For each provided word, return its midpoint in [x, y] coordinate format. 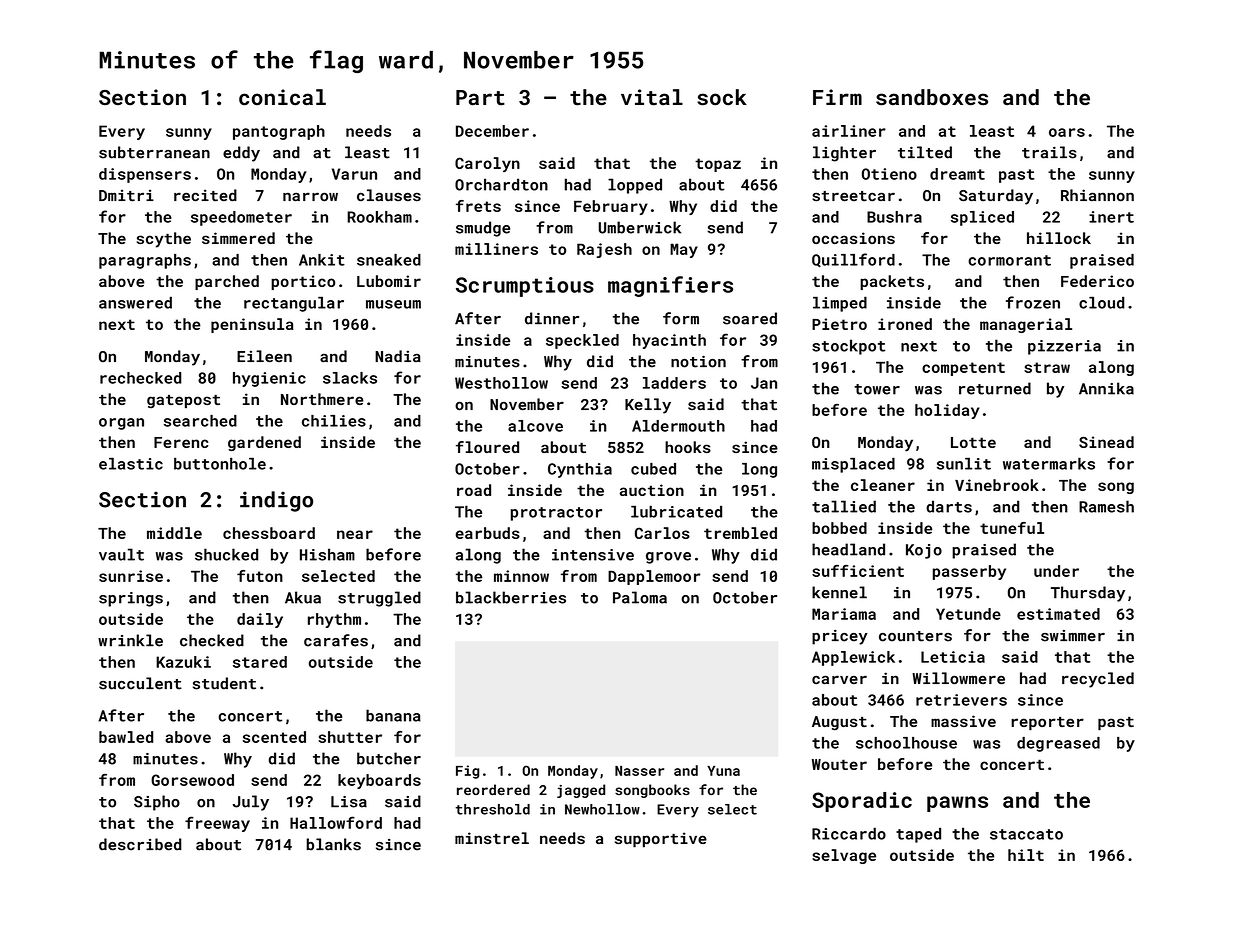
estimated [1058, 614]
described [140, 844]
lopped [635, 186]
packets [892, 282]
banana [393, 715]
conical [282, 97]
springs [131, 599]
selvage [844, 856]
